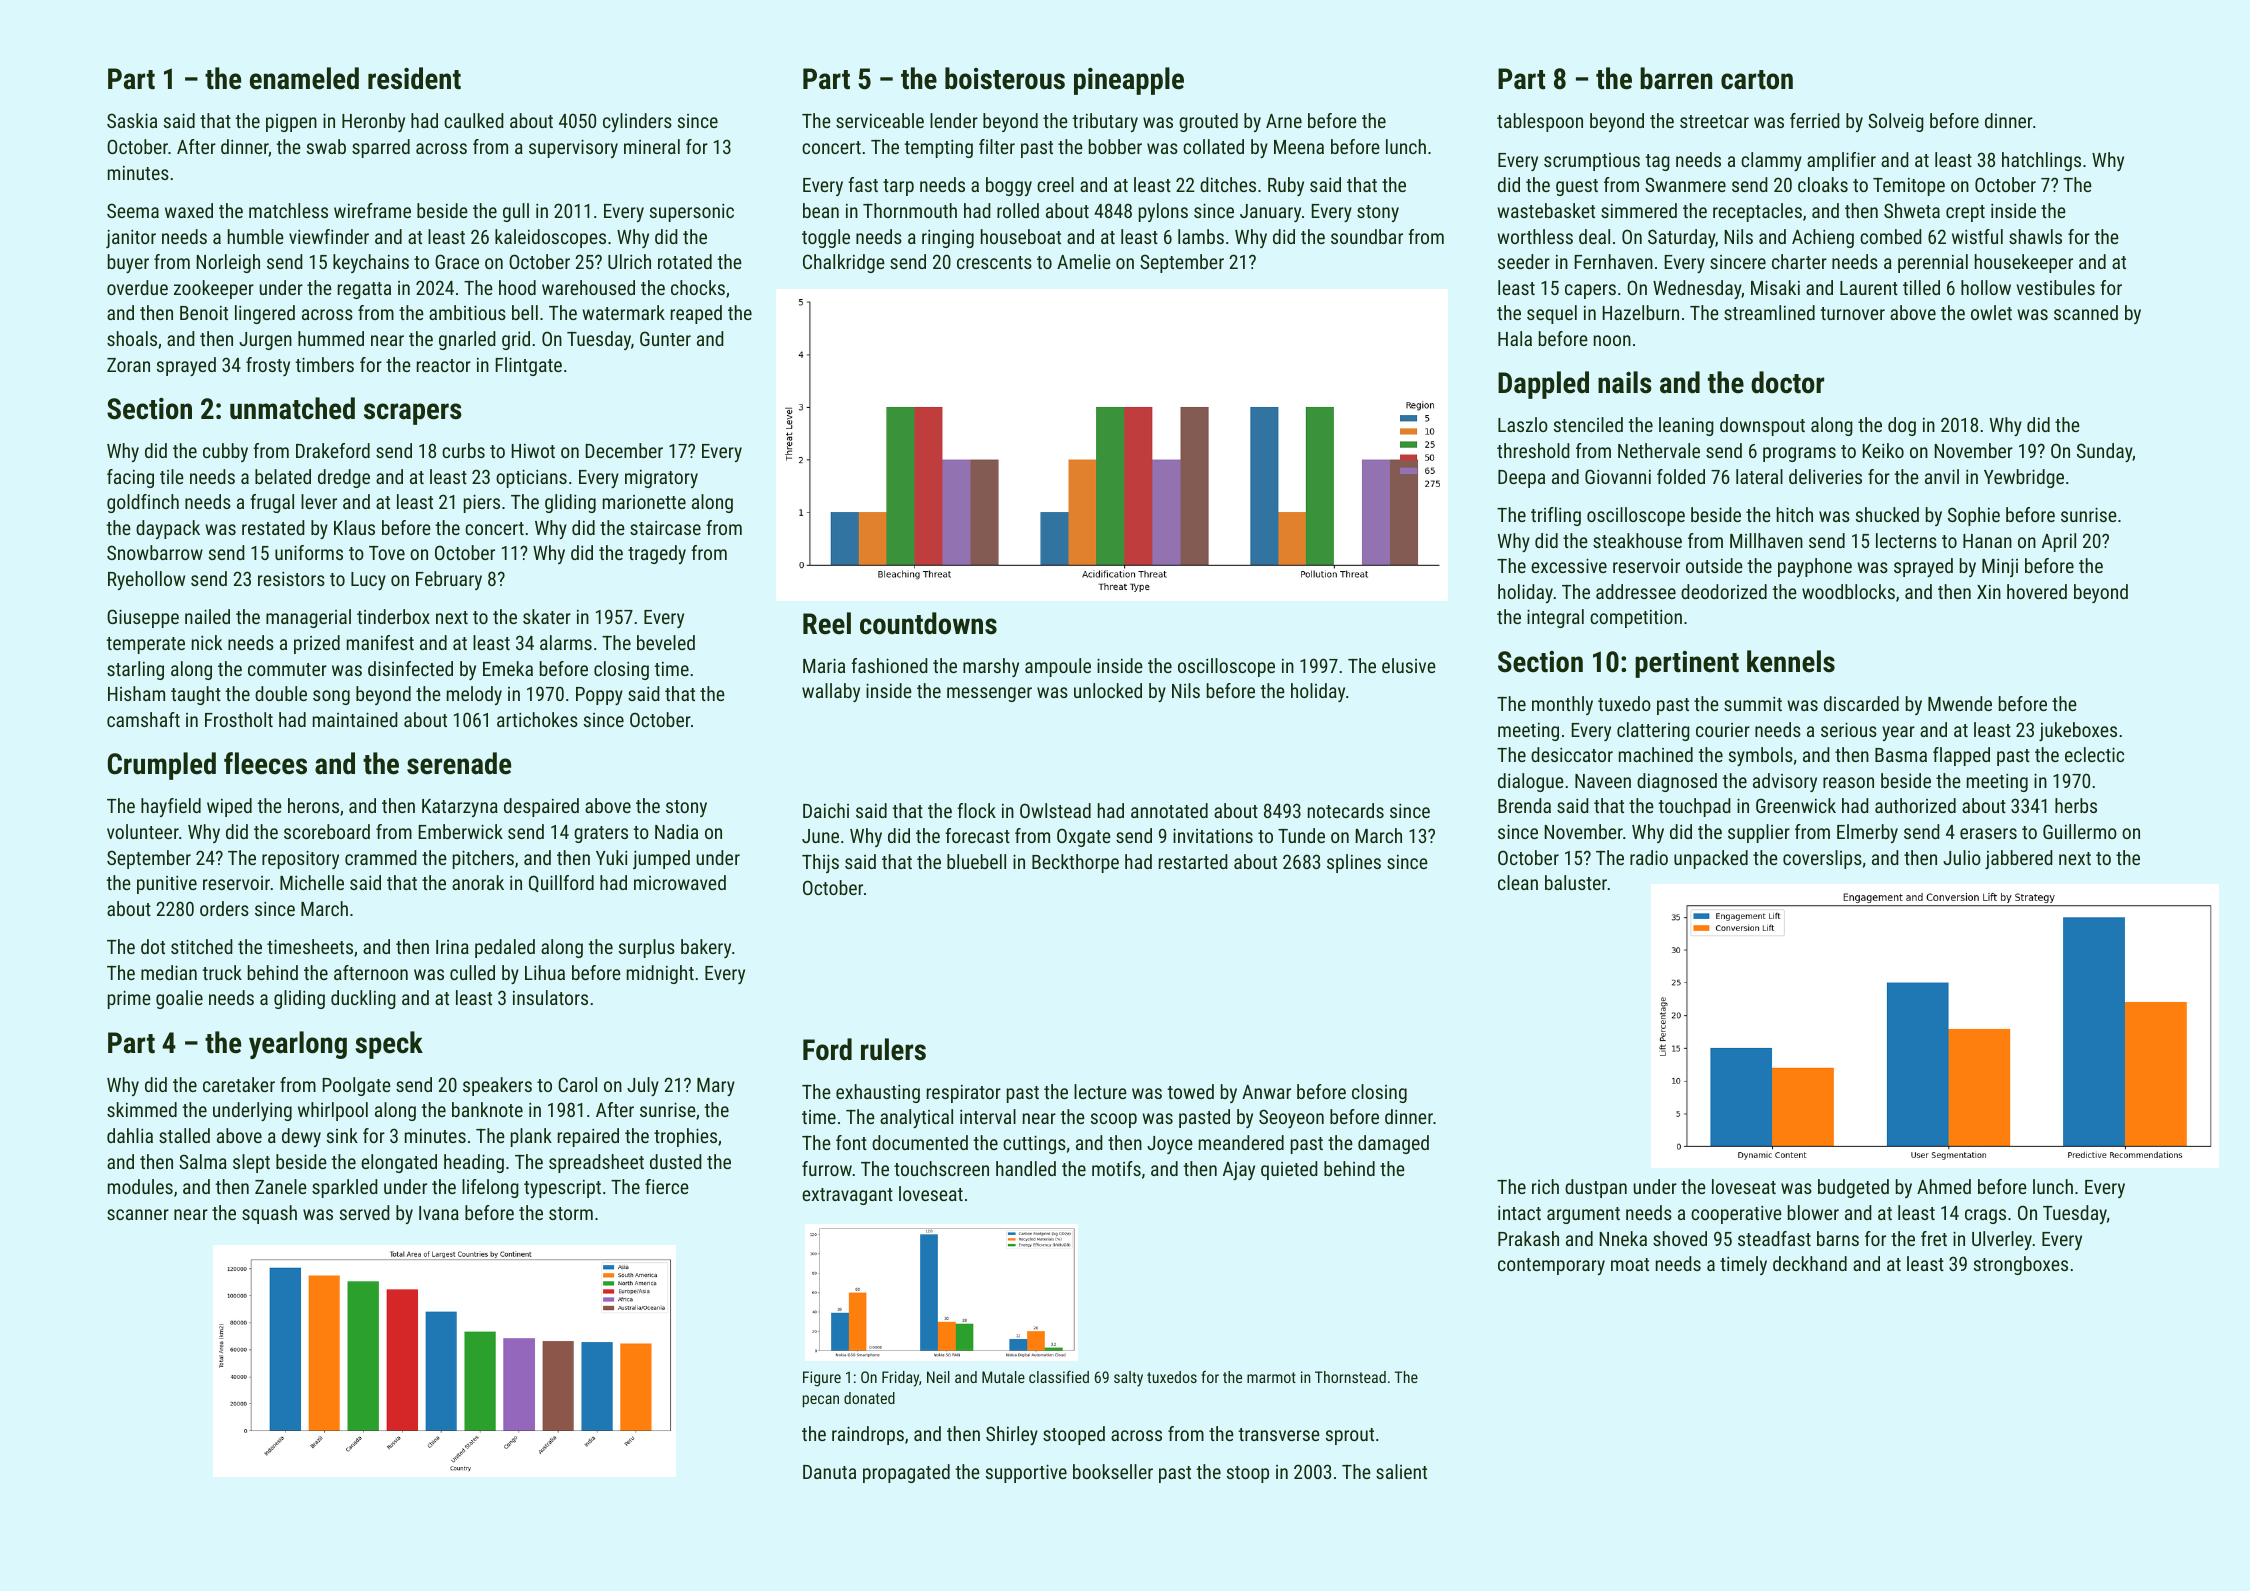 This image has height=1591, width=2250. I want to click on salient, so click(1401, 1471).
